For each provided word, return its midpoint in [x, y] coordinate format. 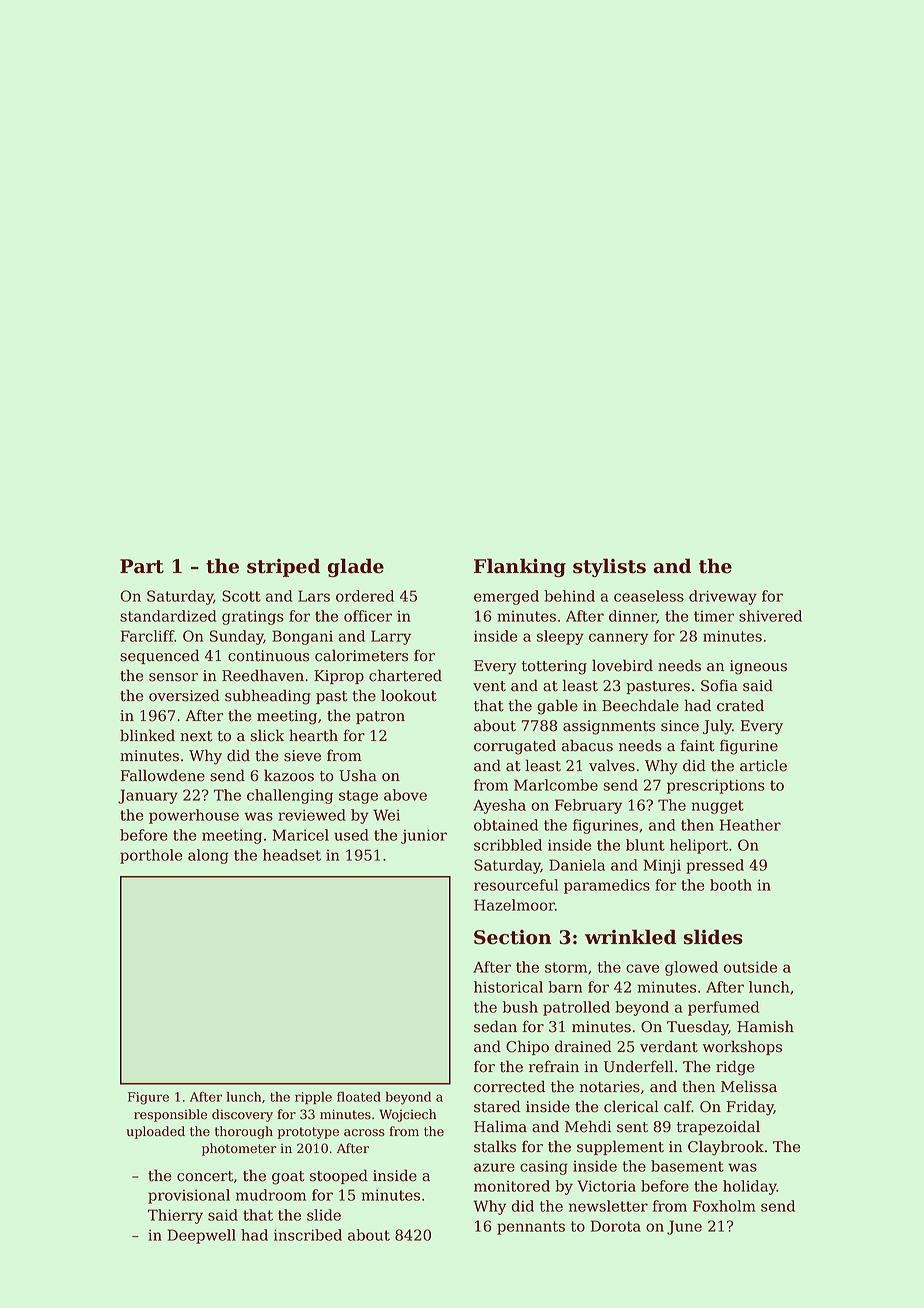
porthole [151, 856]
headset [292, 855]
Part [142, 566]
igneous [758, 667]
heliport [699, 846]
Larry [391, 637]
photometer [239, 1149]
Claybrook [726, 1148]
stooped [339, 1176]
